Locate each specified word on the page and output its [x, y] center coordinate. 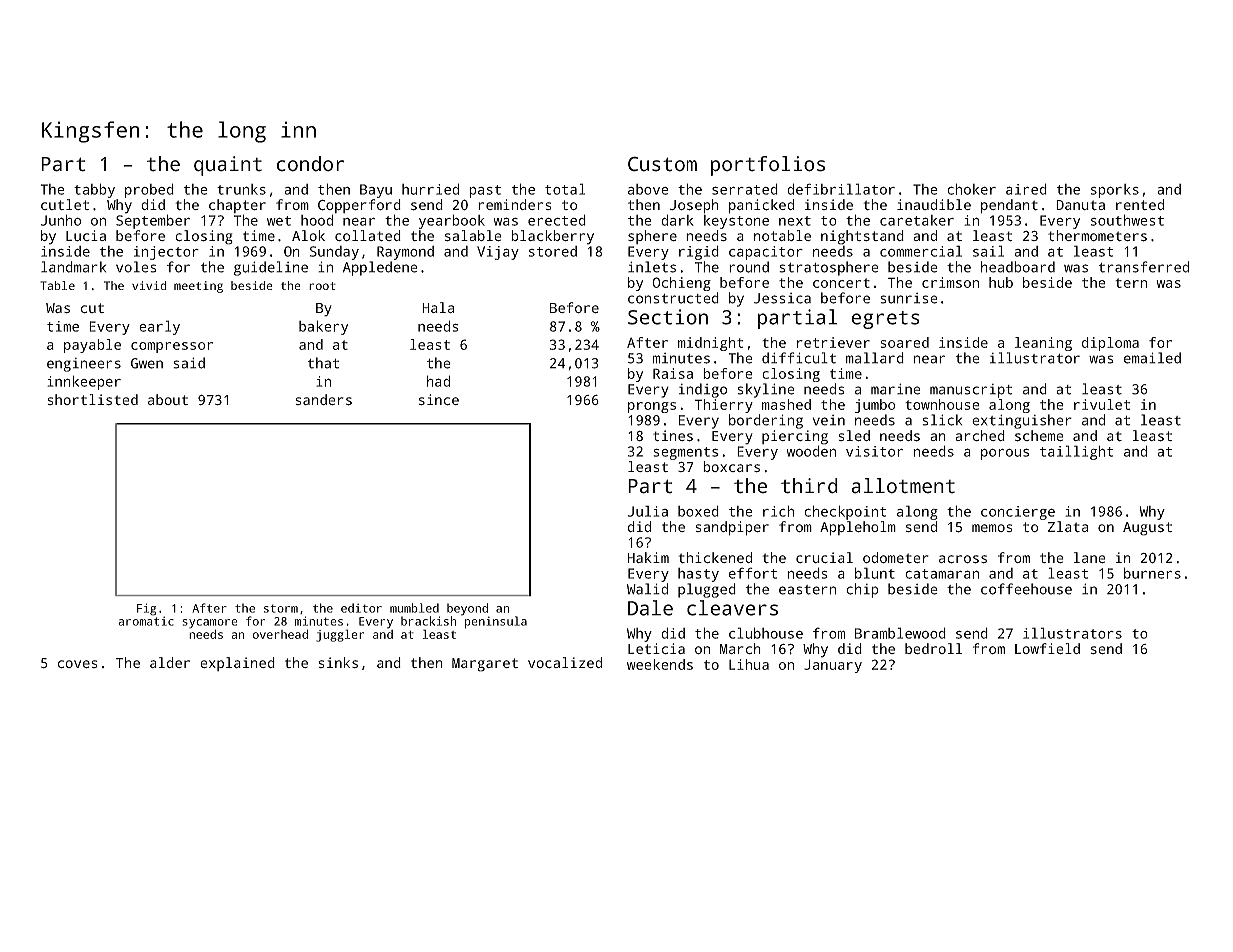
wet [279, 221]
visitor [874, 451]
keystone [736, 222]
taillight [1077, 452]
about [168, 399]
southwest [1127, 220]
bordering [766, 421]
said [189, 363]
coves [77, 664]
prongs [652, 407]
